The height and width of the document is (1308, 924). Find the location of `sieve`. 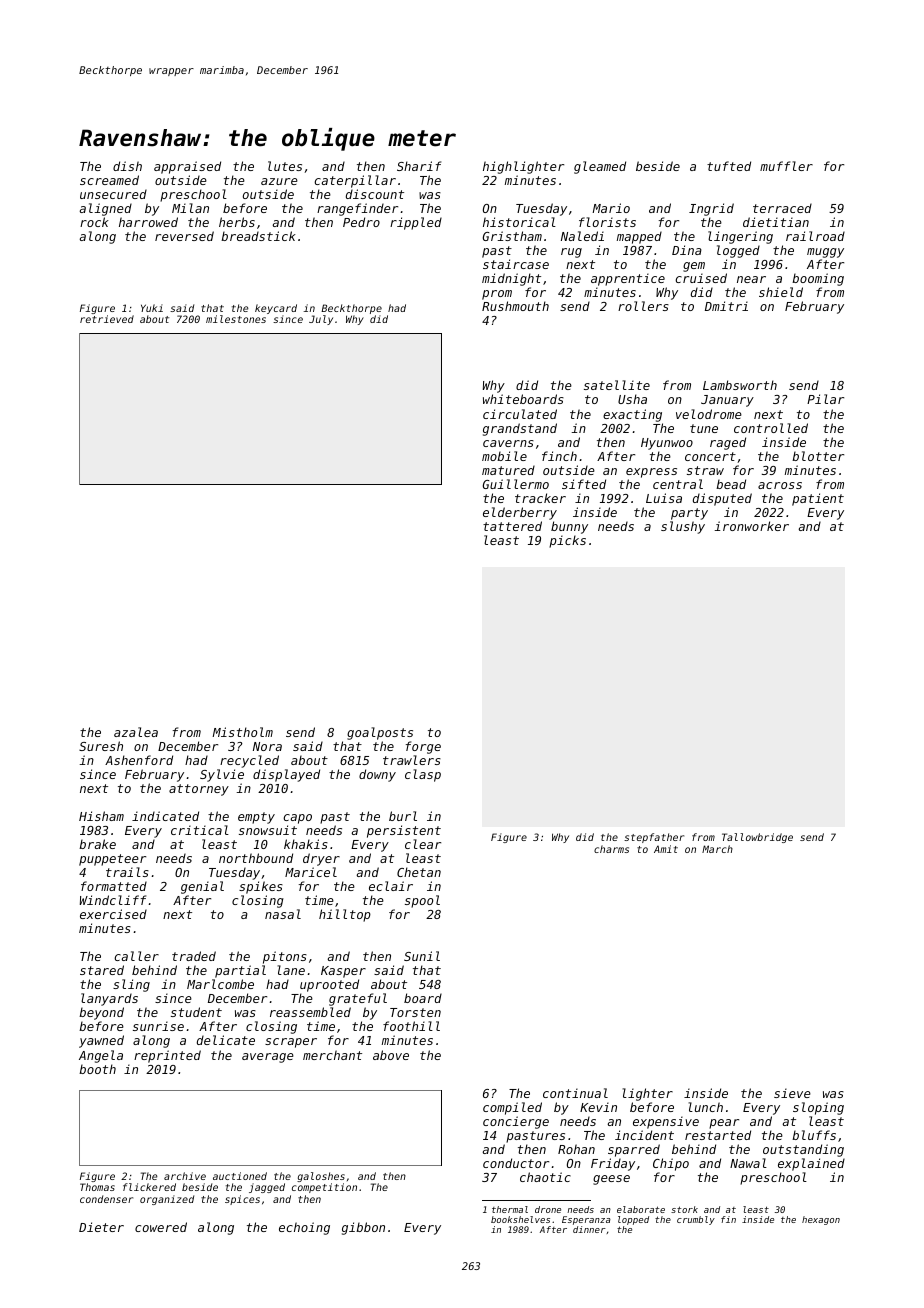

sieve is located at coordinates (792, 1093).
